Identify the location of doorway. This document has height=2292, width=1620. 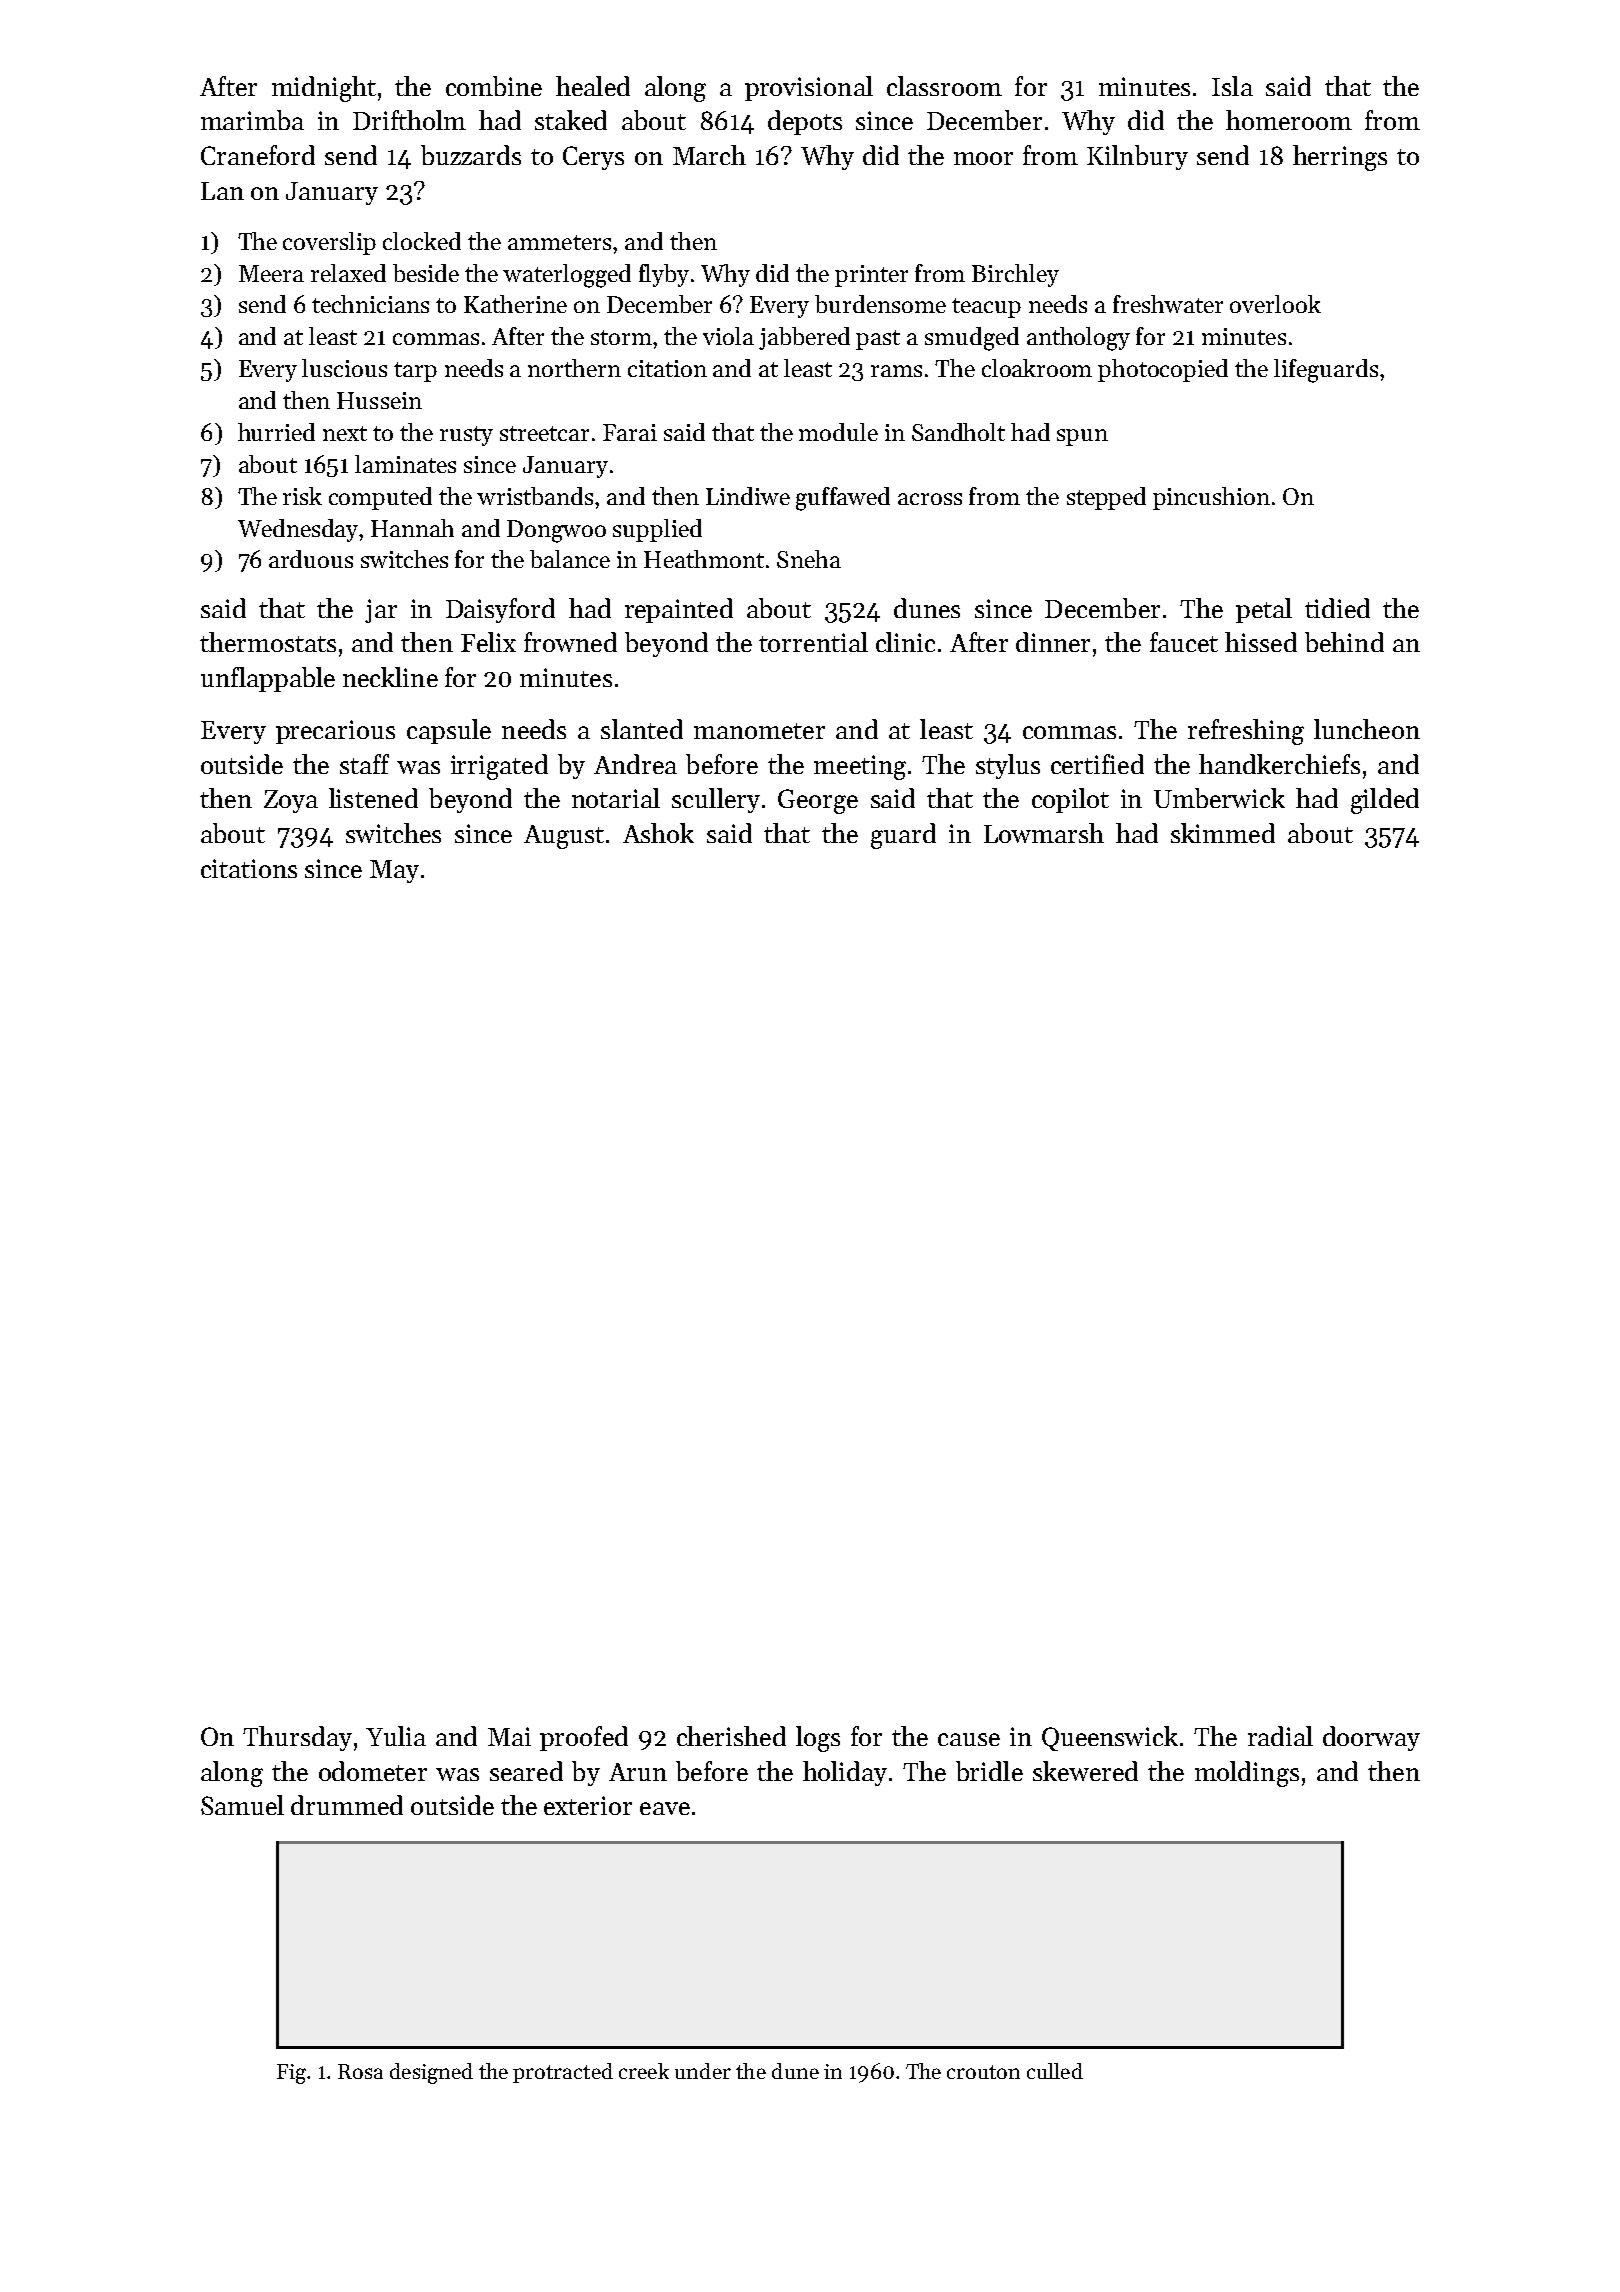
(1371, 1738).
